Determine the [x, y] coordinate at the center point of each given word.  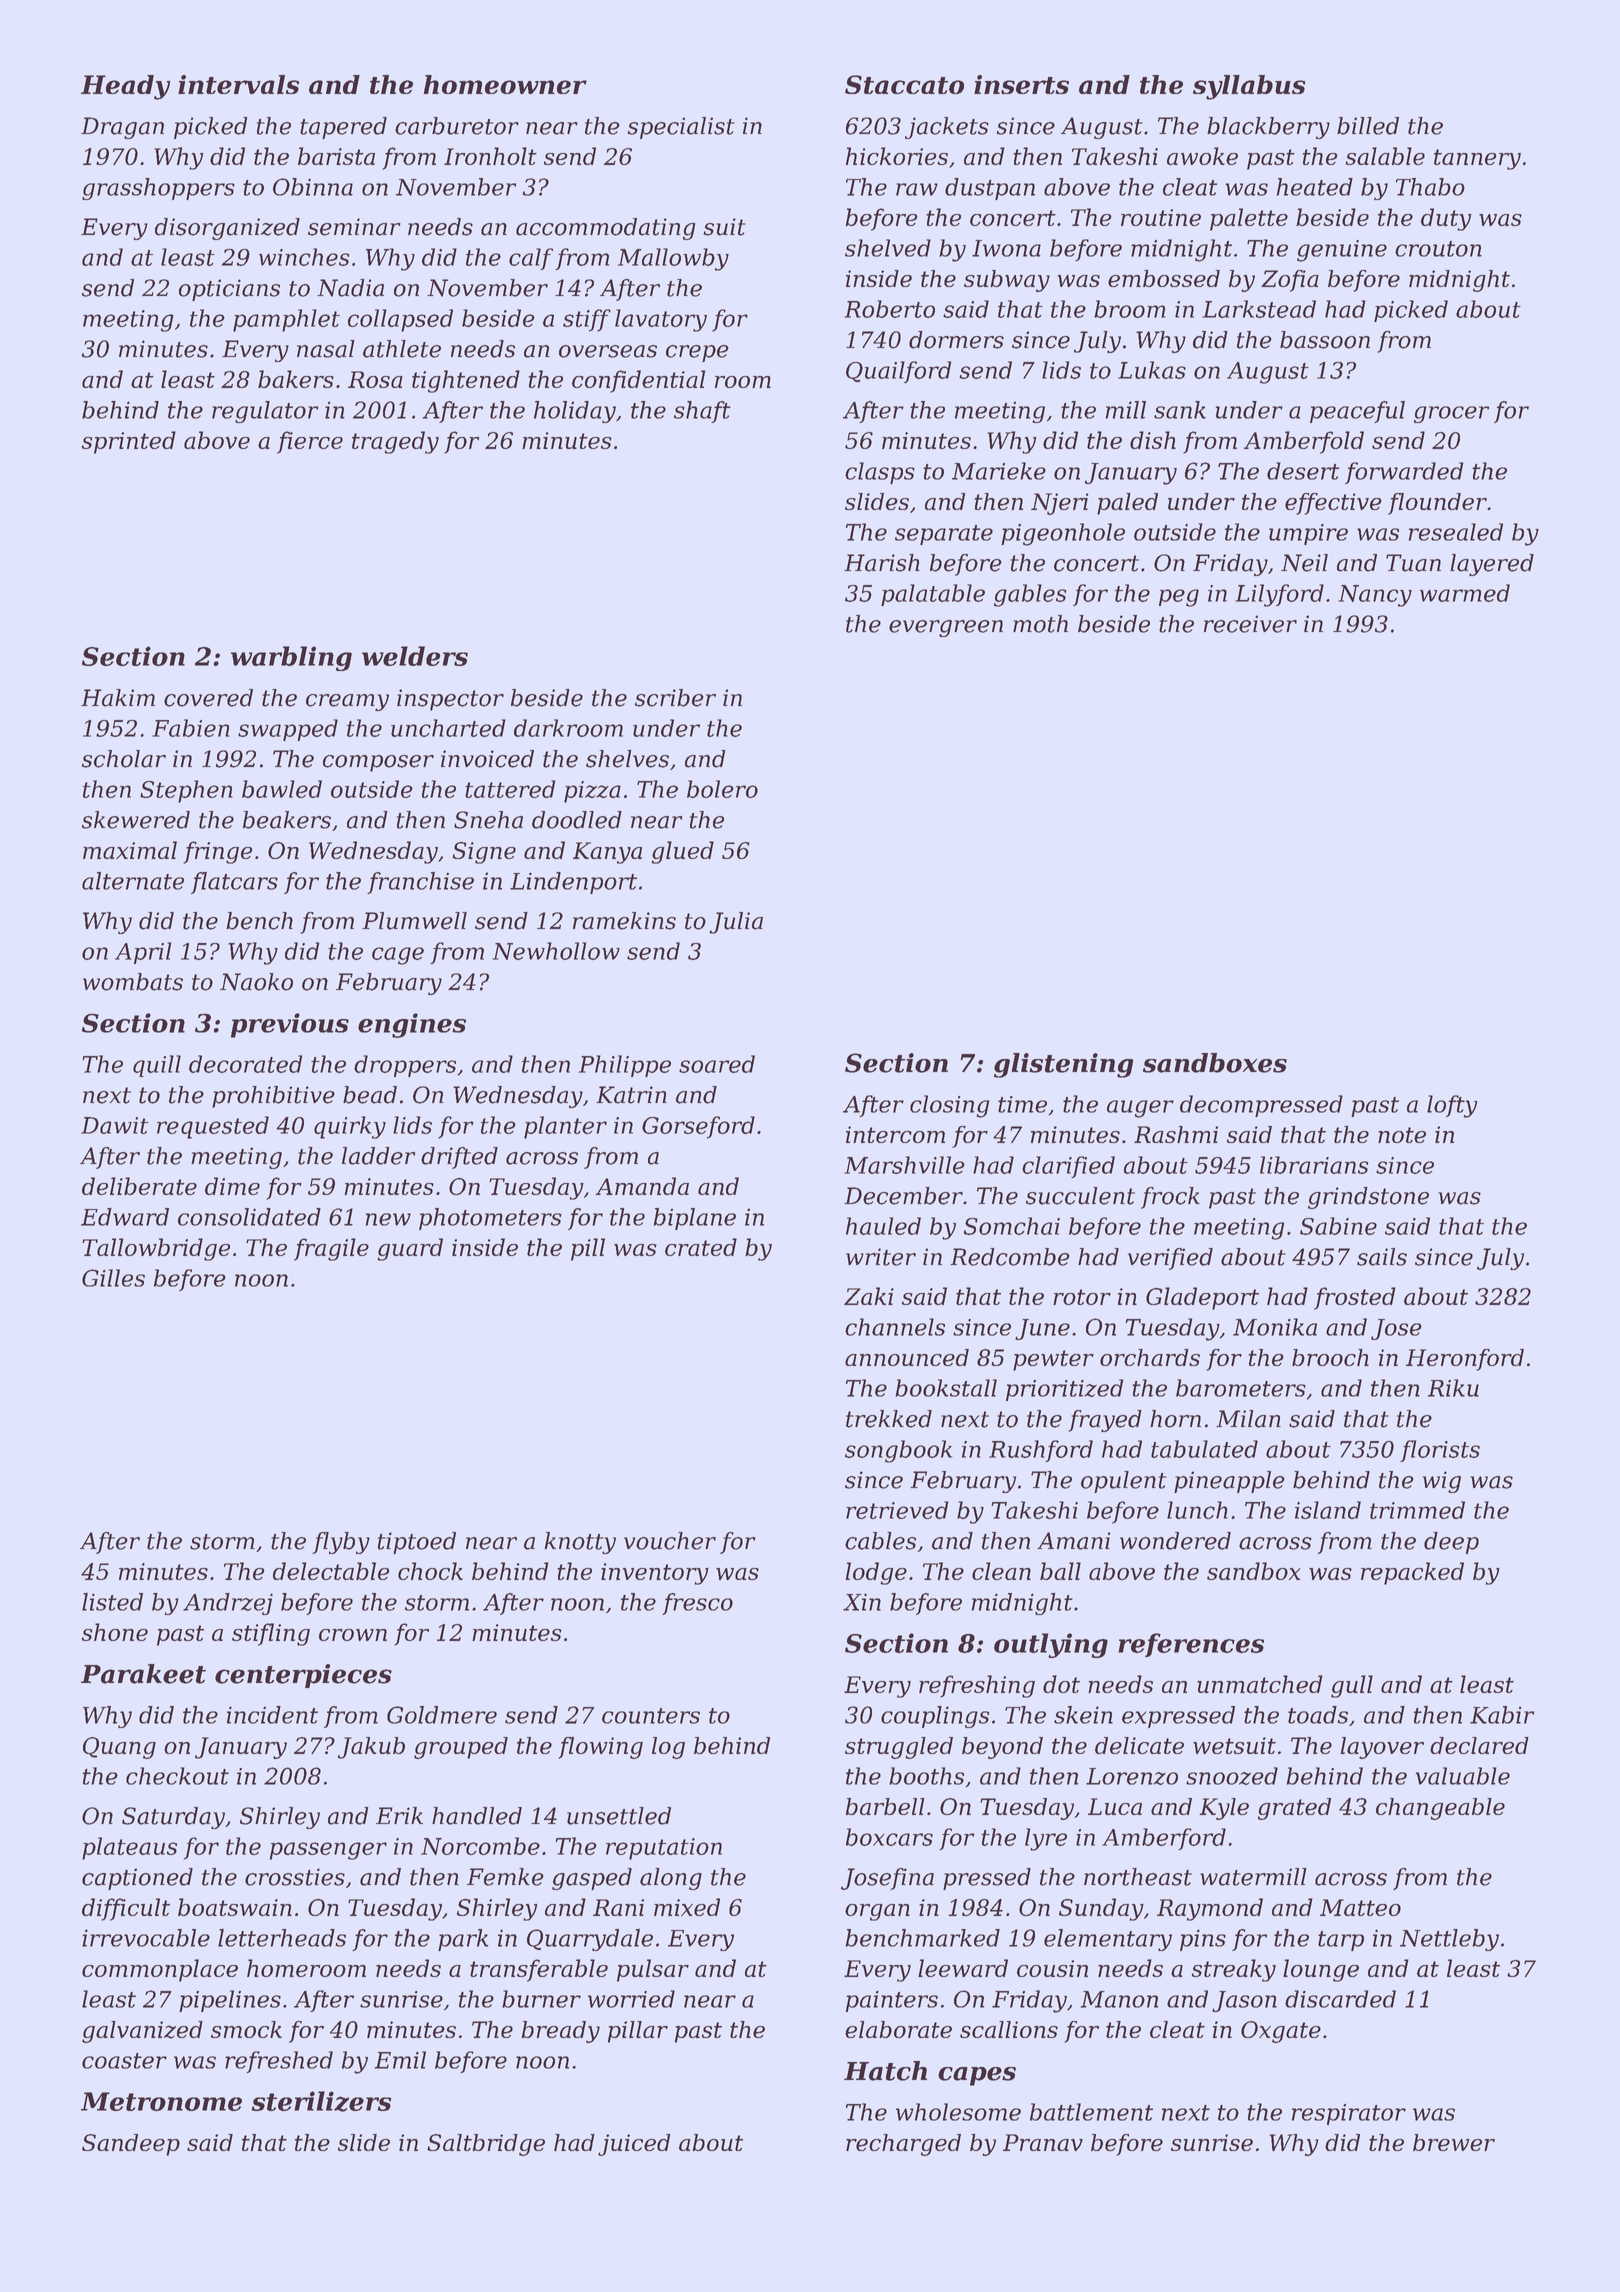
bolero [722, 789]
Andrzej [228, 1604]
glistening [1064, 1065]
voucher [670, 1541]
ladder [378, 1156]
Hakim [118, 698]
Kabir [1502, 1715]
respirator [1349, 2114]
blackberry [1268, 128]
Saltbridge [486, 2145]
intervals [238, 84]
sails [1382, 1257]
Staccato [904, 84]
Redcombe [1010, 1257]
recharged [903, 2145]
